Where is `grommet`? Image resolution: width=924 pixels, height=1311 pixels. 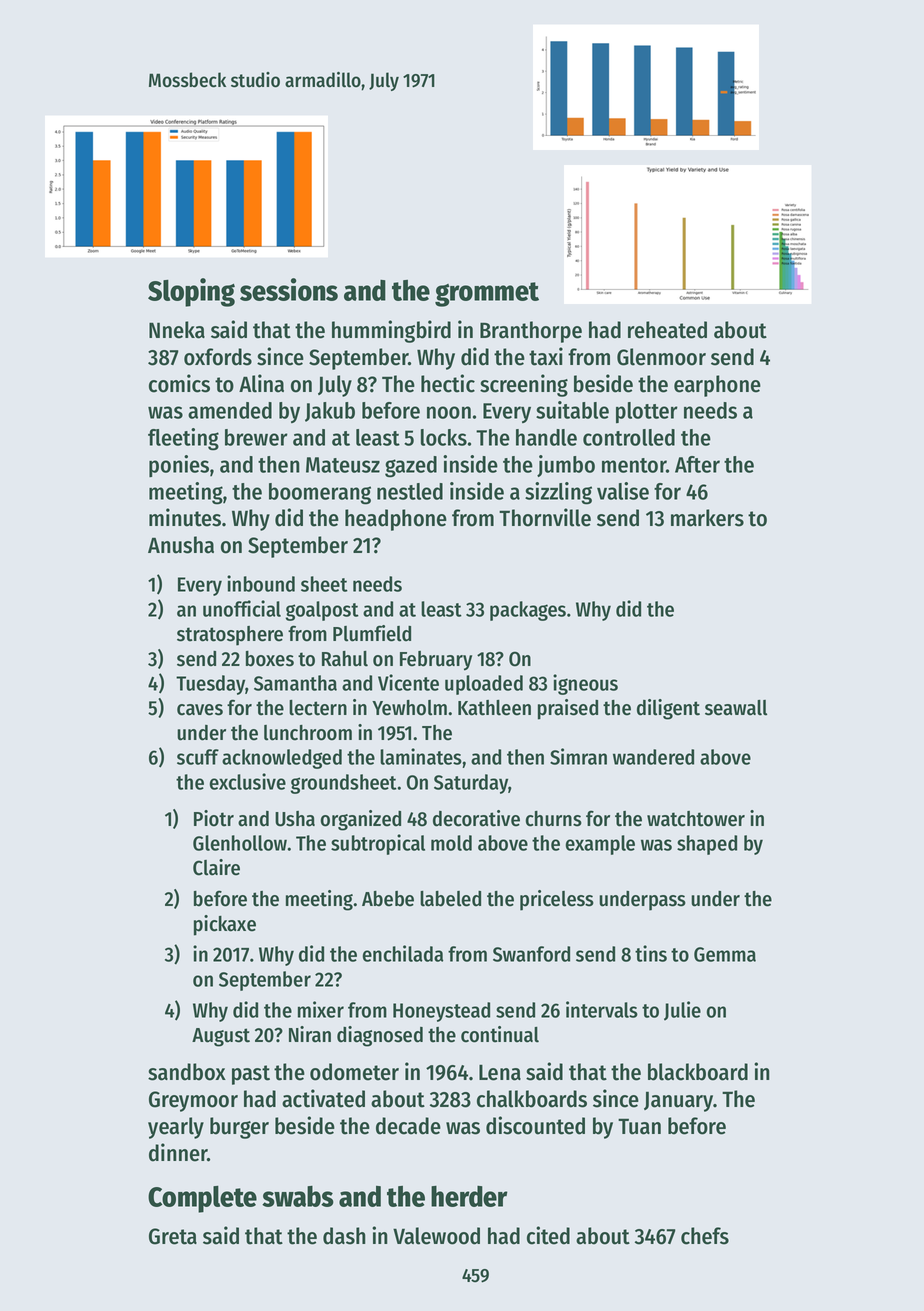
grommet is located at coordinates (487, 294).
